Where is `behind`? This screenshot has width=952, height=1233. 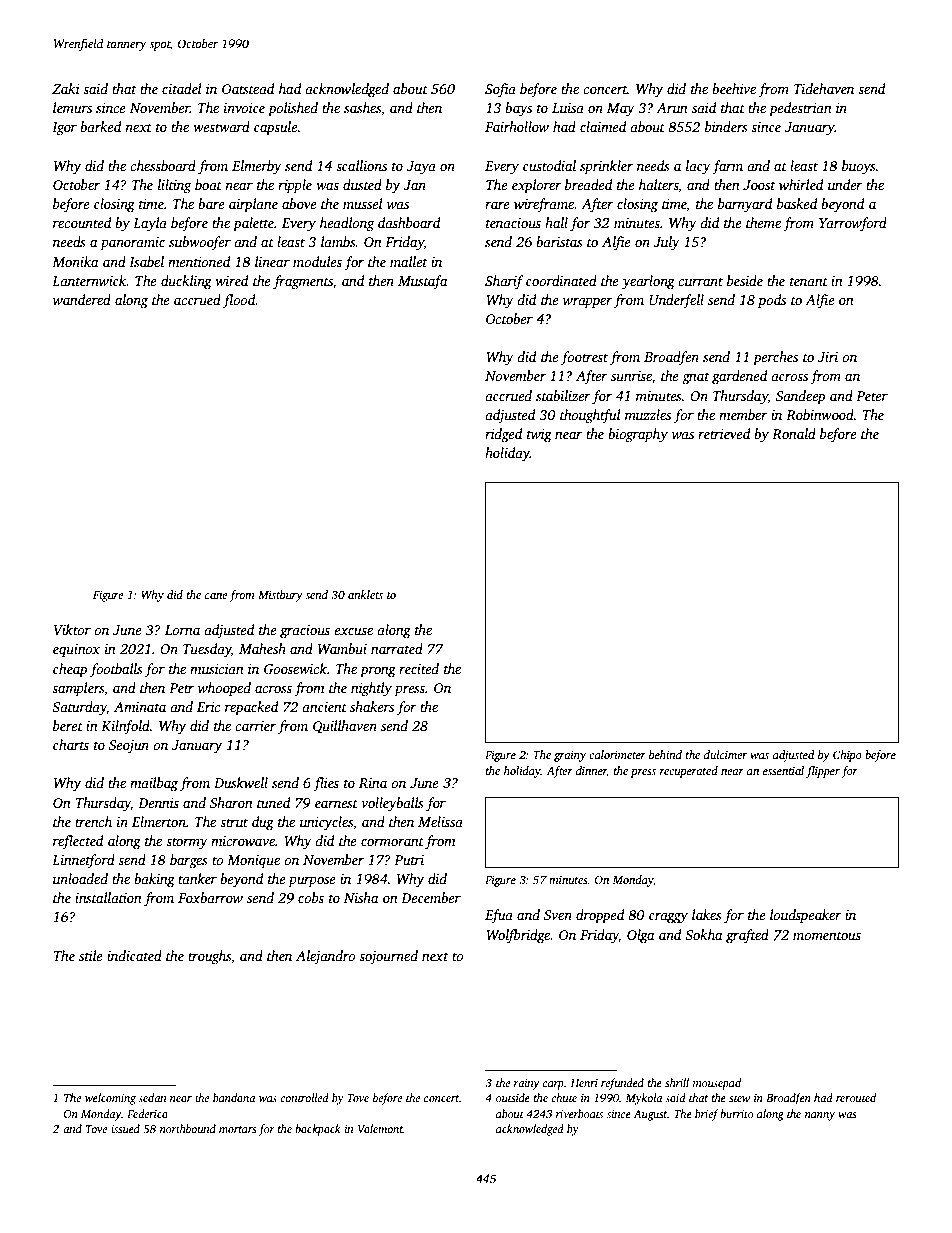 behind is located at coordinates (665, 754).
